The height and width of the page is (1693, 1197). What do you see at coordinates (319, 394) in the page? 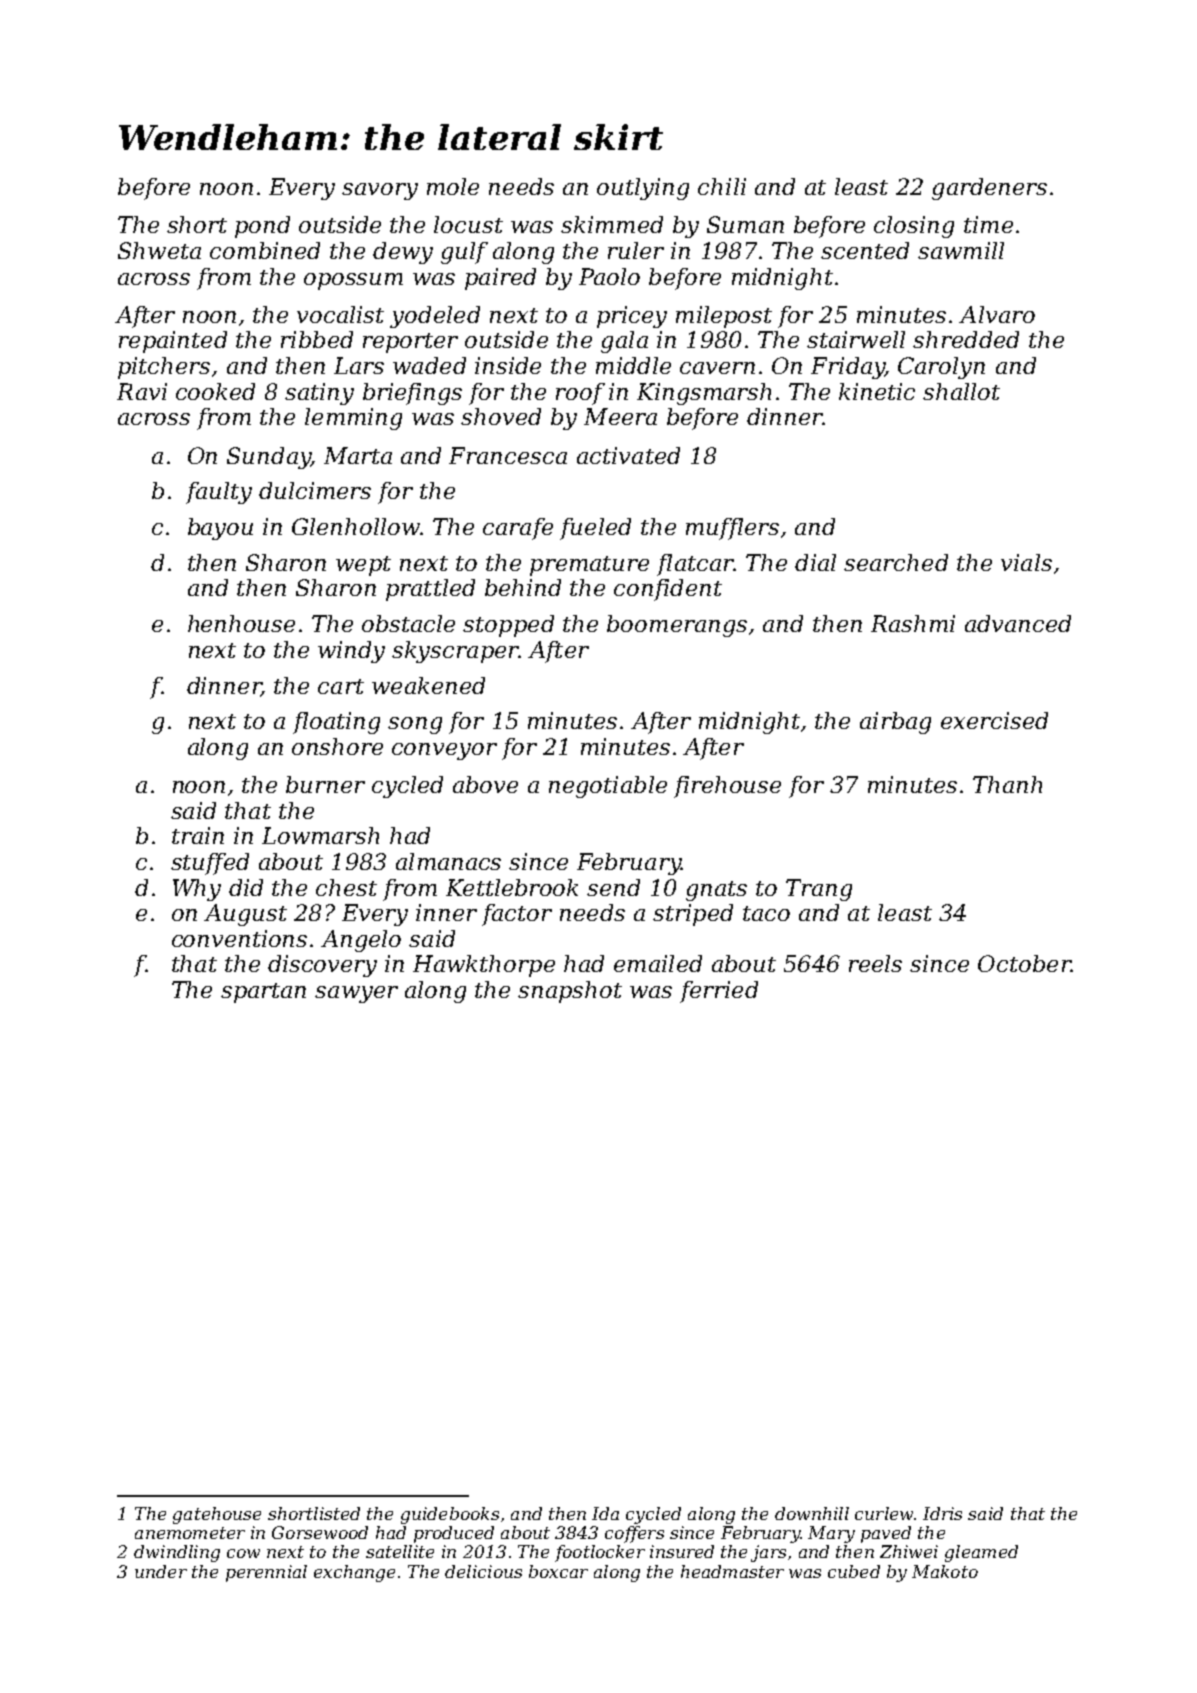
I see `satiny` at bounding box center [319, 394].
